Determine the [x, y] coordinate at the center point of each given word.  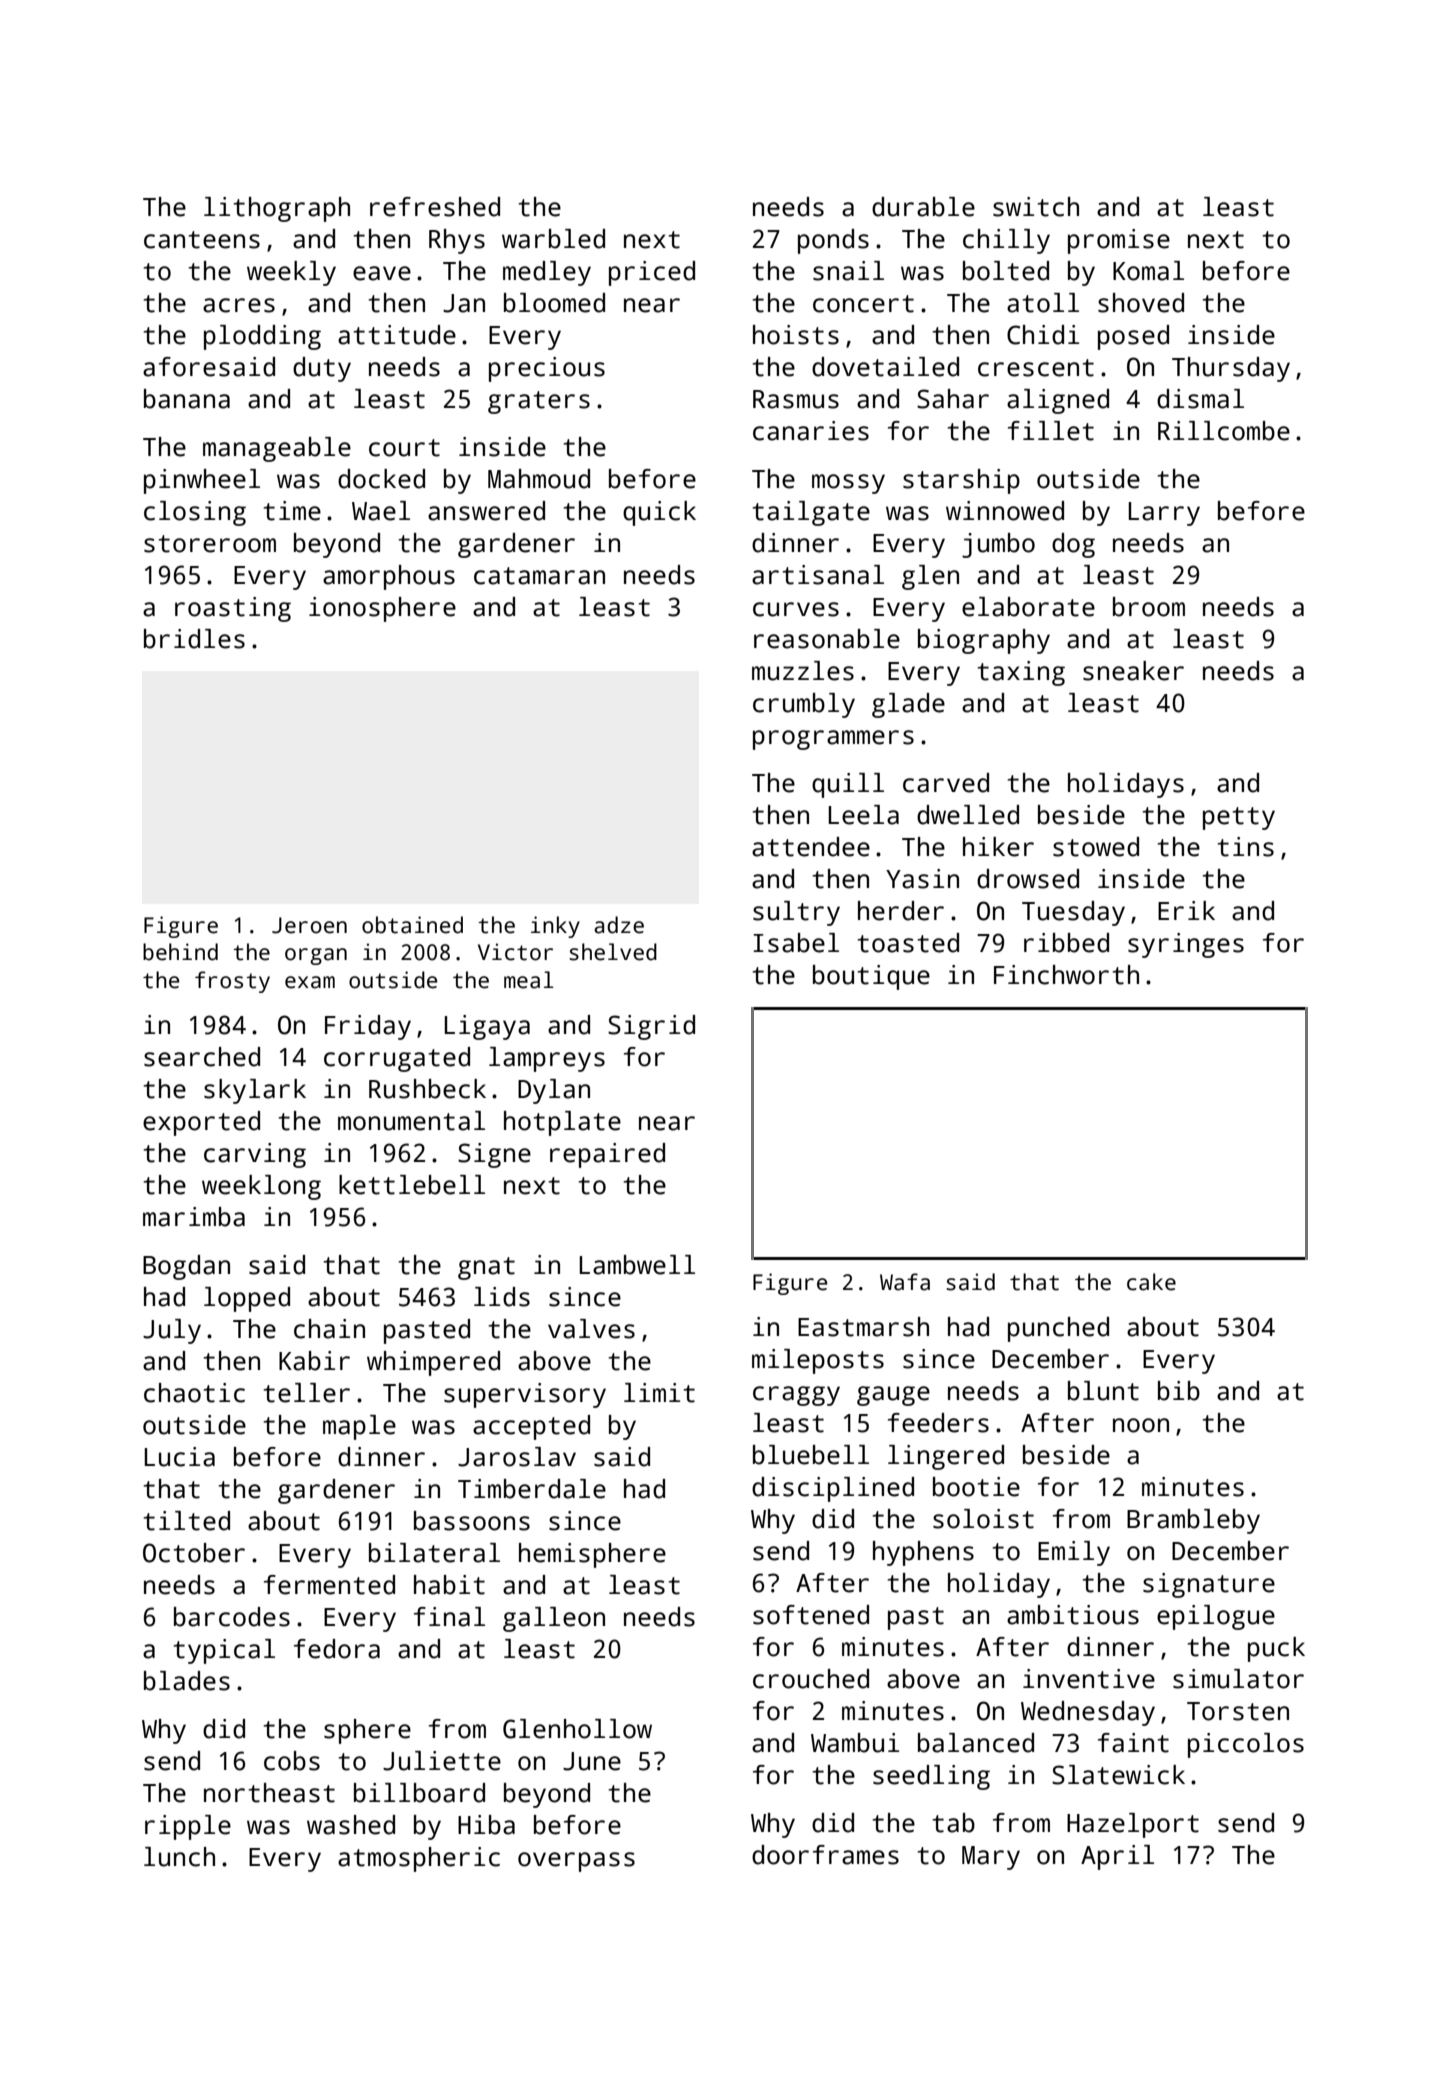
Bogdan [186, 1267]
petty [1239, 818]
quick [659, 513]
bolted [1006, 271]
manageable [277, 449]
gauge [893, 1396]
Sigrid [651, 1027]
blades [187, 1681]
